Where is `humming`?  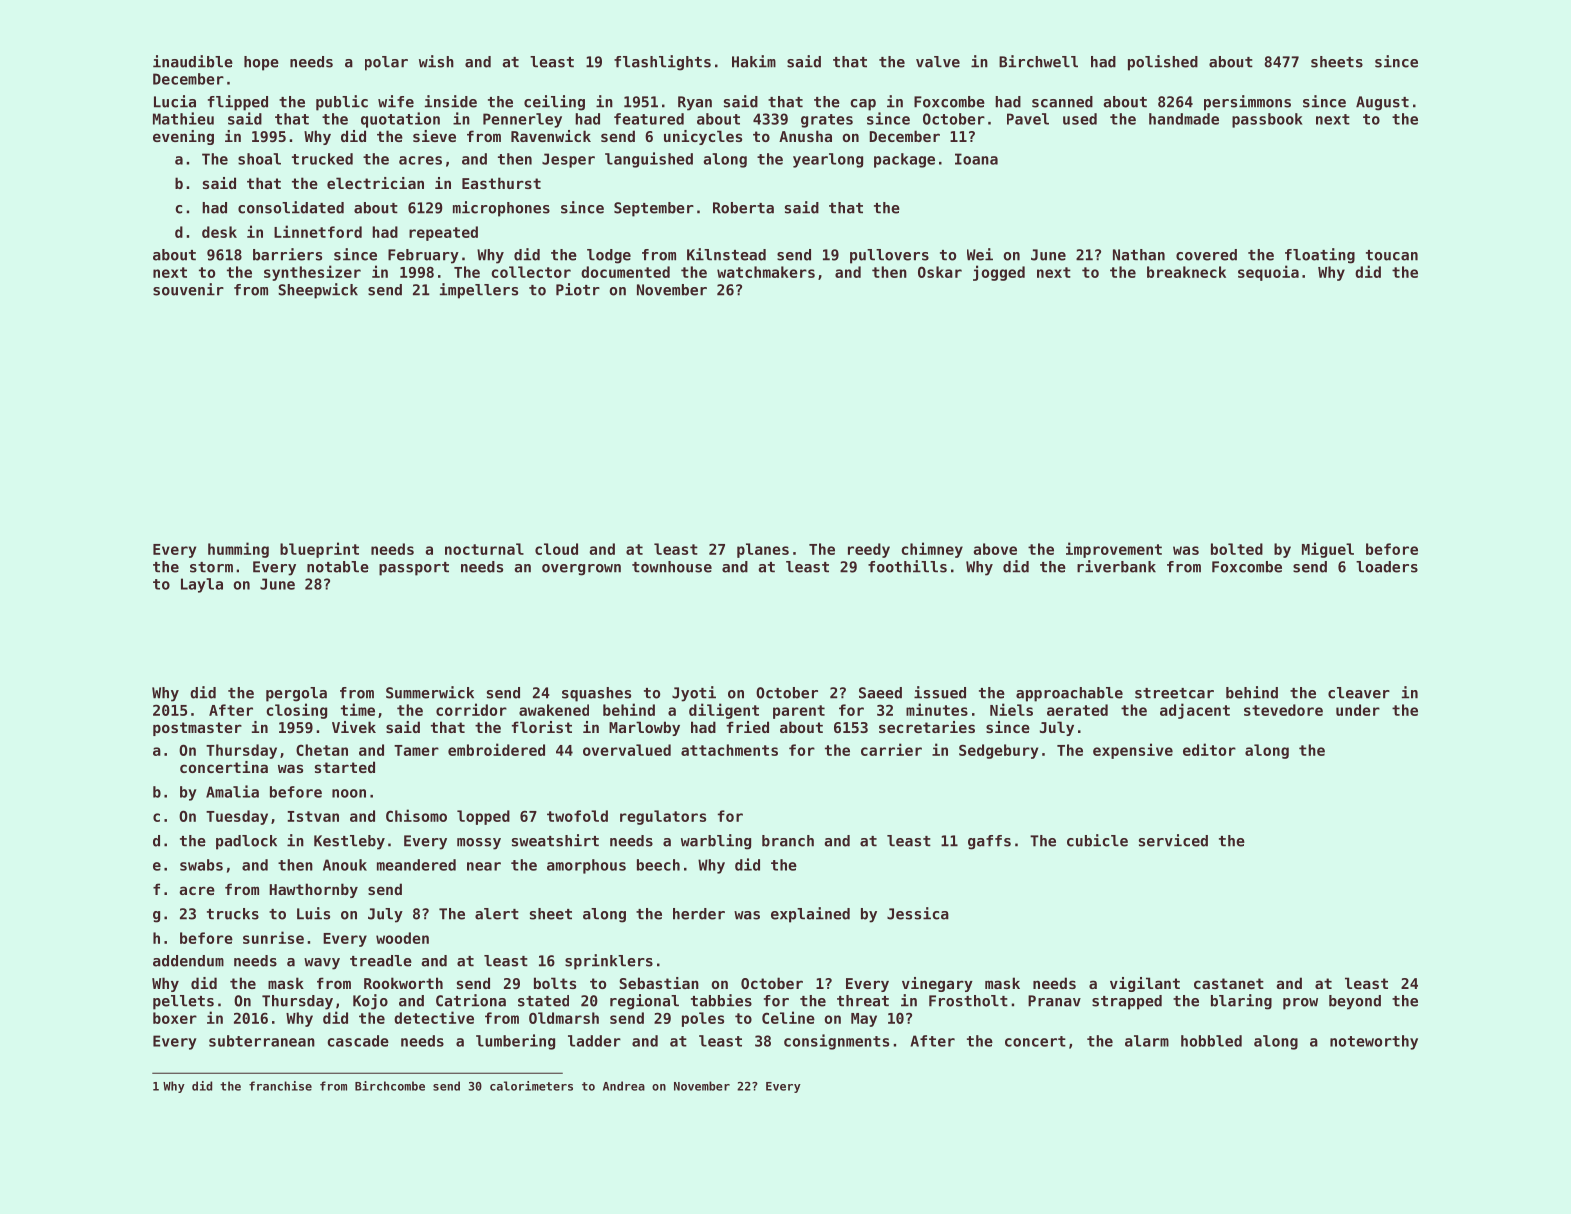 humming is located at coordinates (238, 550).
